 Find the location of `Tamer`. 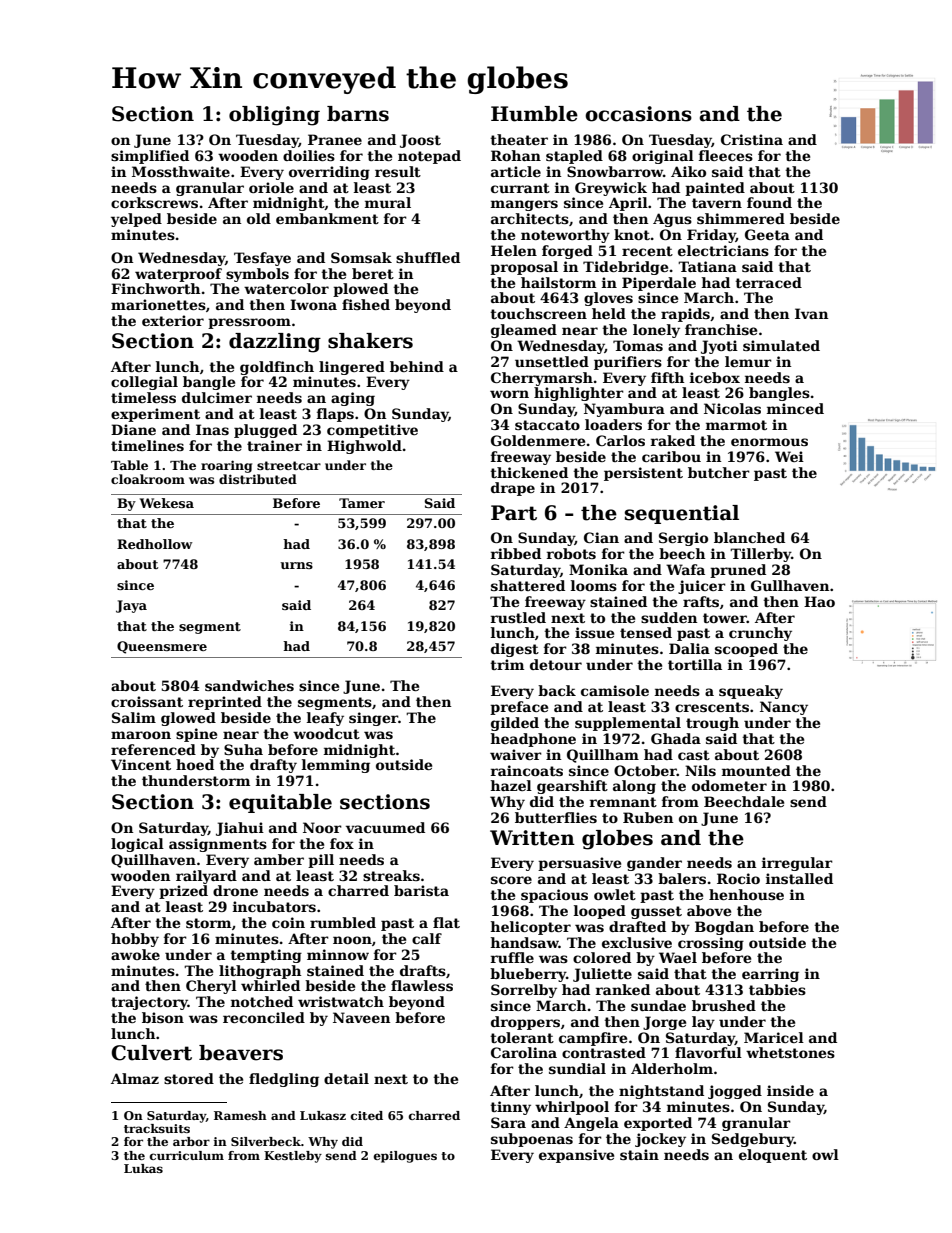

Tamer is located at coordinates (362, 503).
